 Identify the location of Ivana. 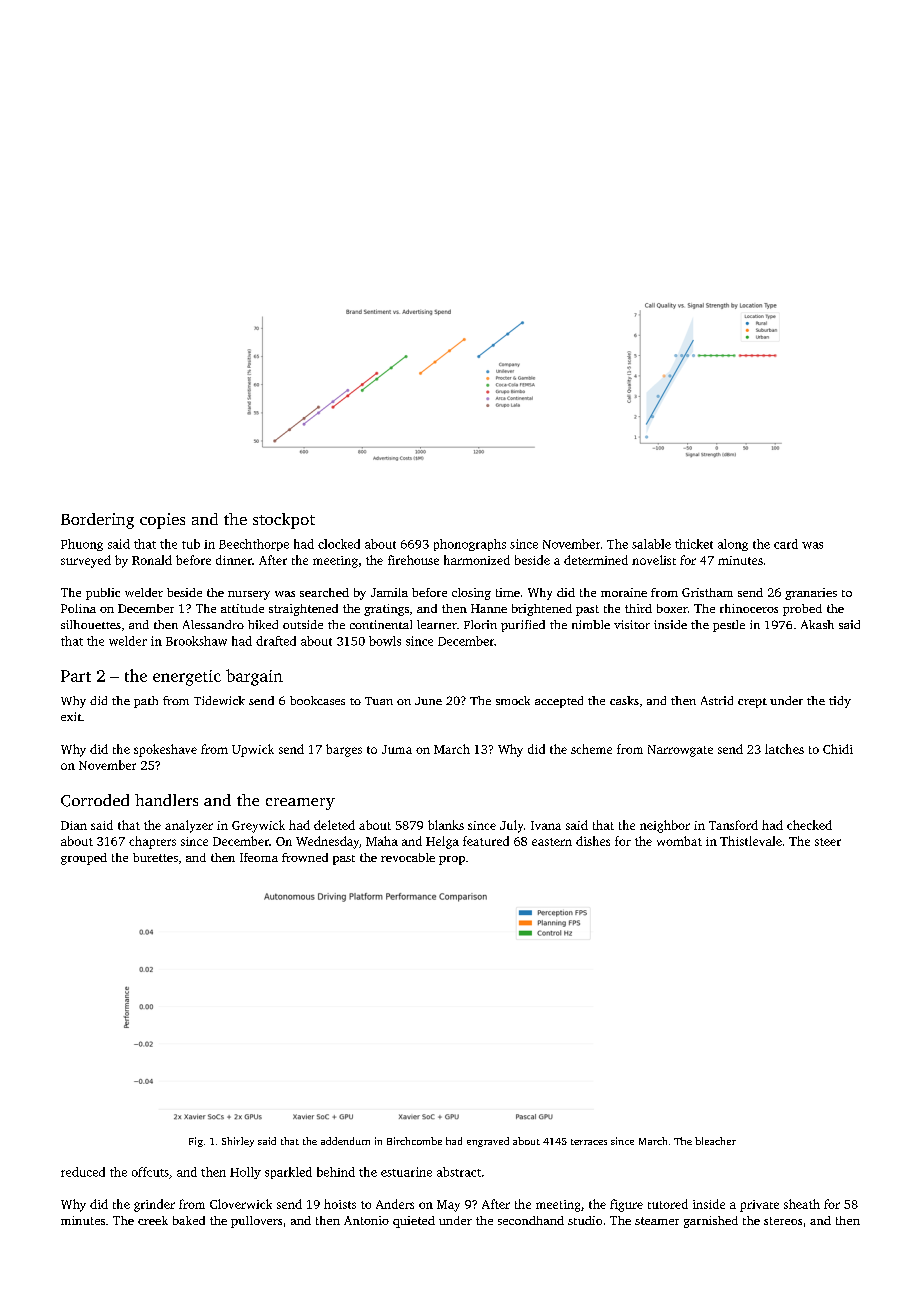
(546, 825).
